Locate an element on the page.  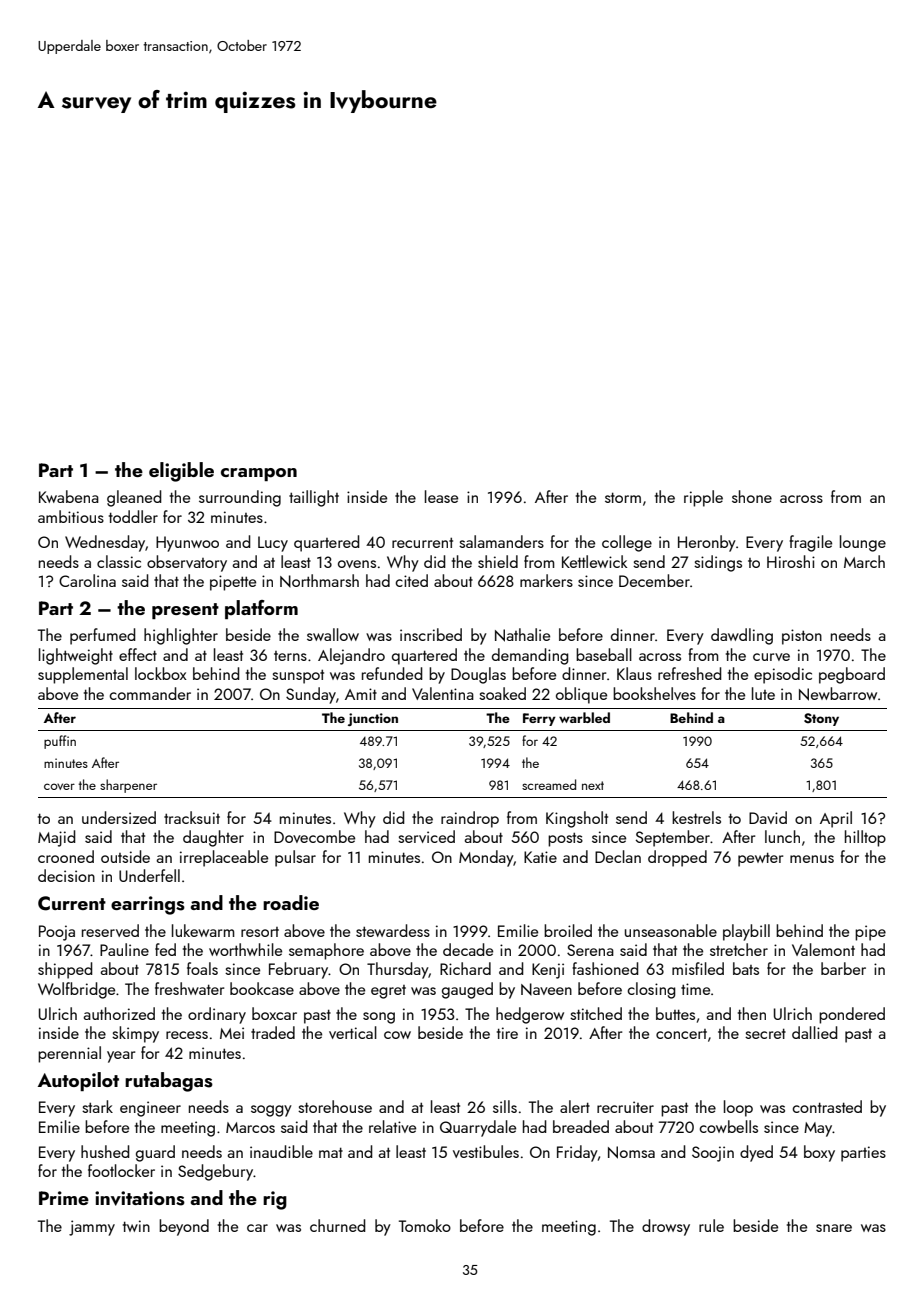
Stony is located at coordinates (821, 719).
